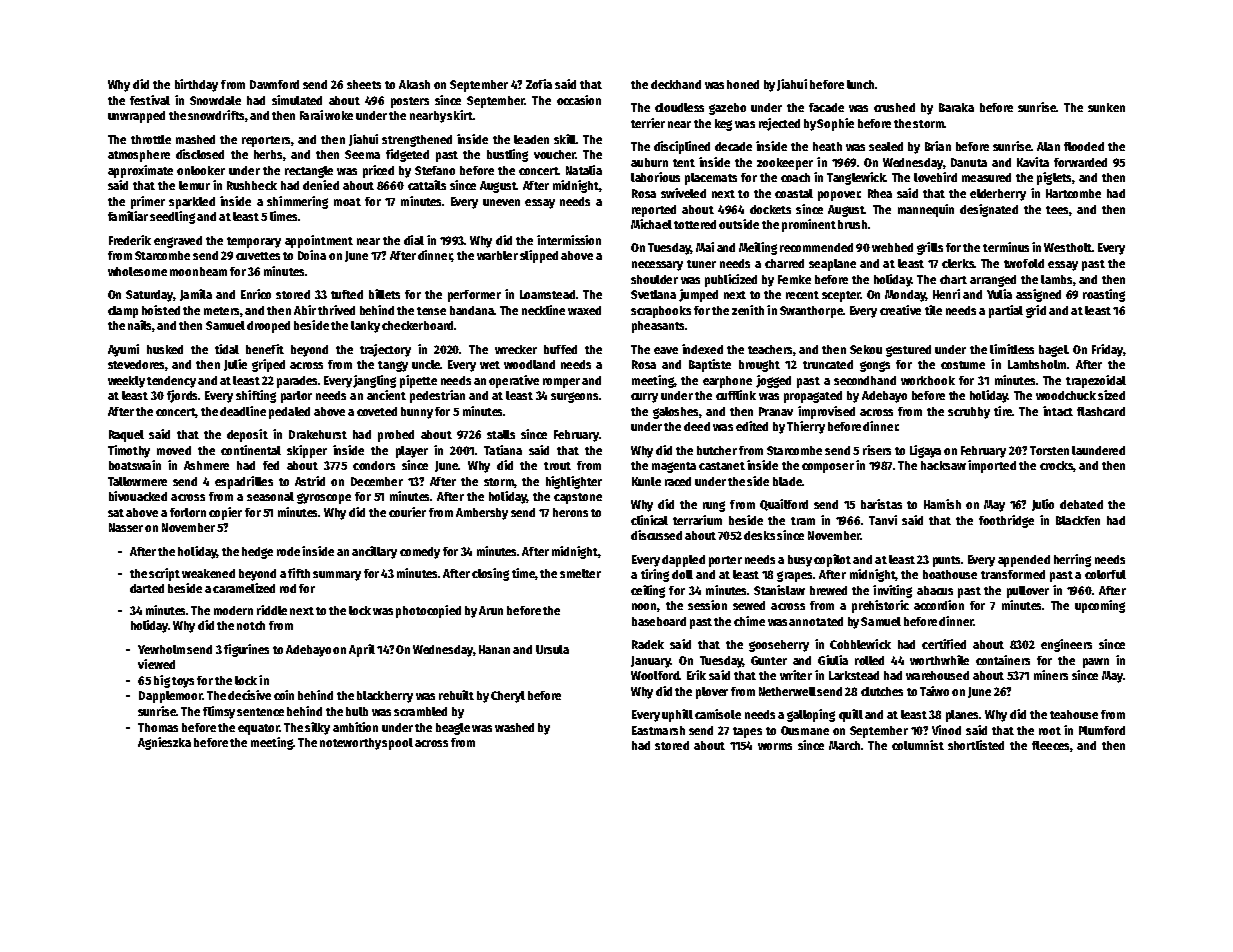 This document has height=952, width=1233. Describe the element at coordinates (773, 381) in the document. I see `jogged` at that location.
